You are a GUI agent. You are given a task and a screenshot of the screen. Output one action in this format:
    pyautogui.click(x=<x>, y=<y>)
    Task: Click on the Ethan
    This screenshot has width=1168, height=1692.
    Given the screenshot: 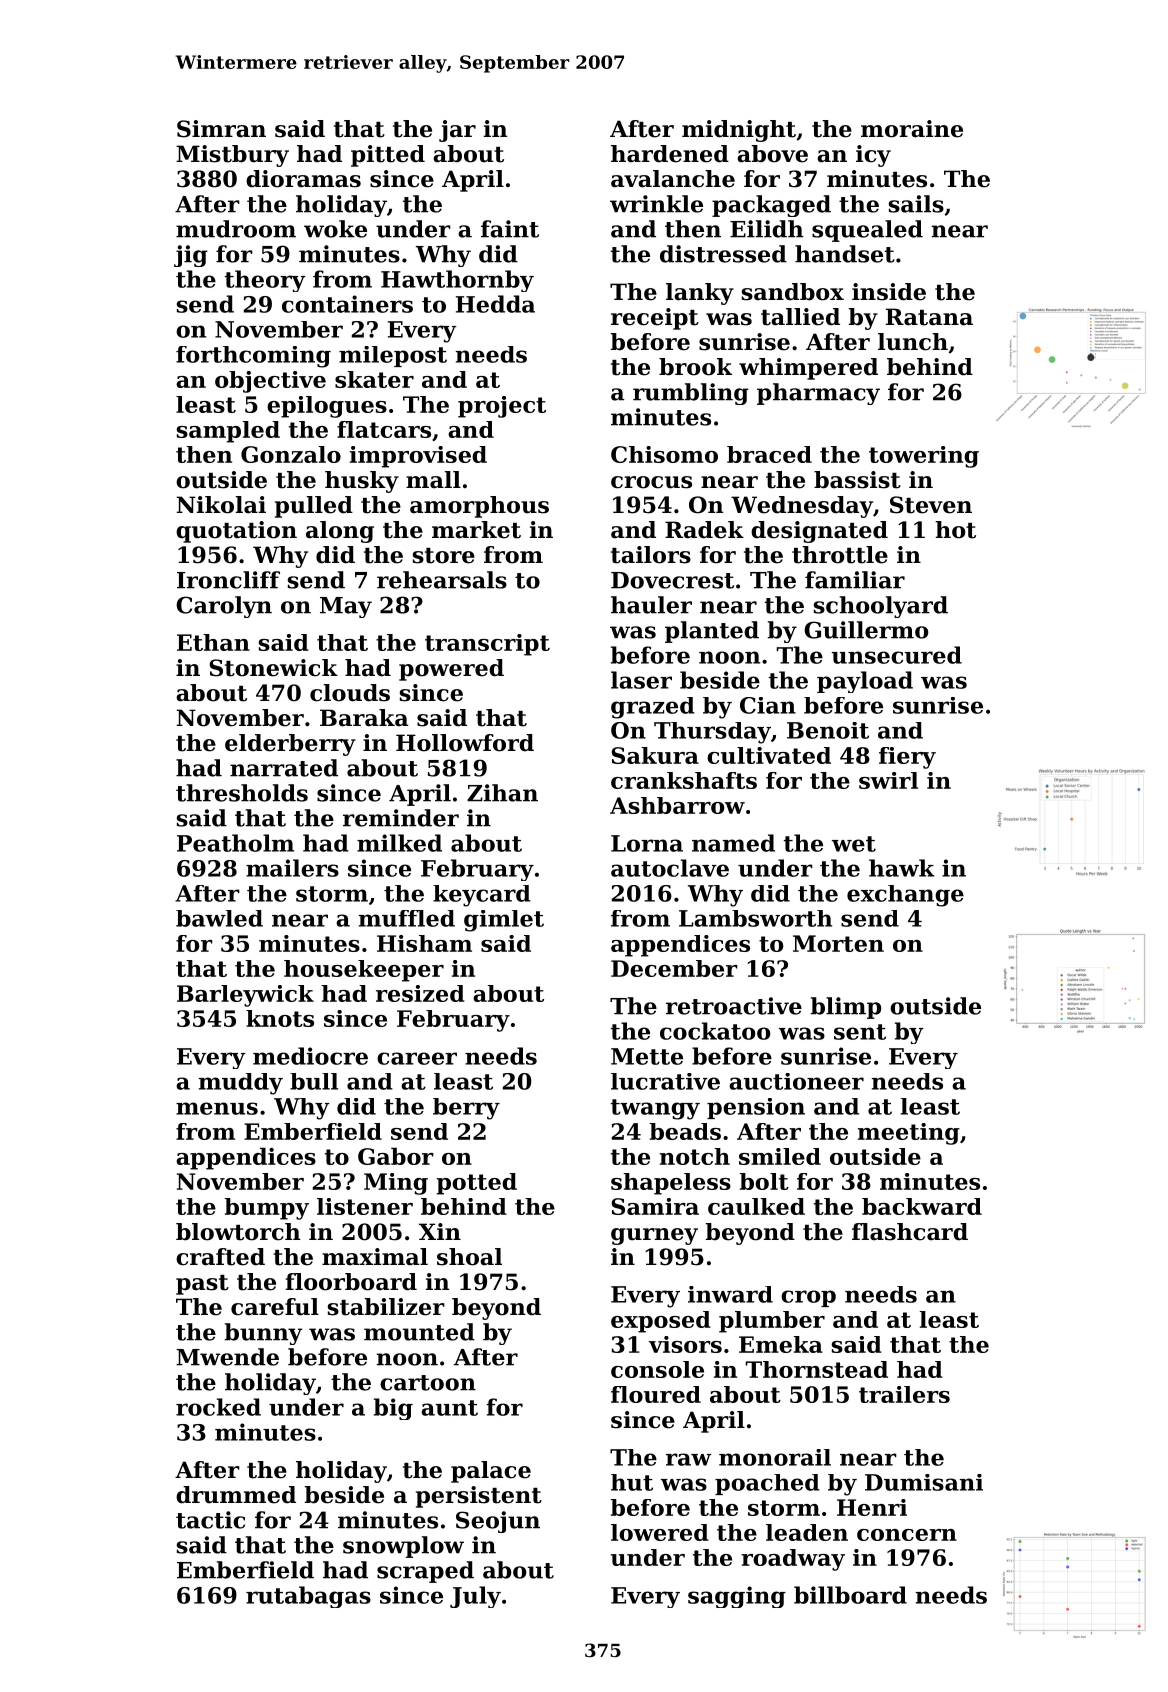 What is the action you would take?
    pyautogui.click(x=213, y=642)
